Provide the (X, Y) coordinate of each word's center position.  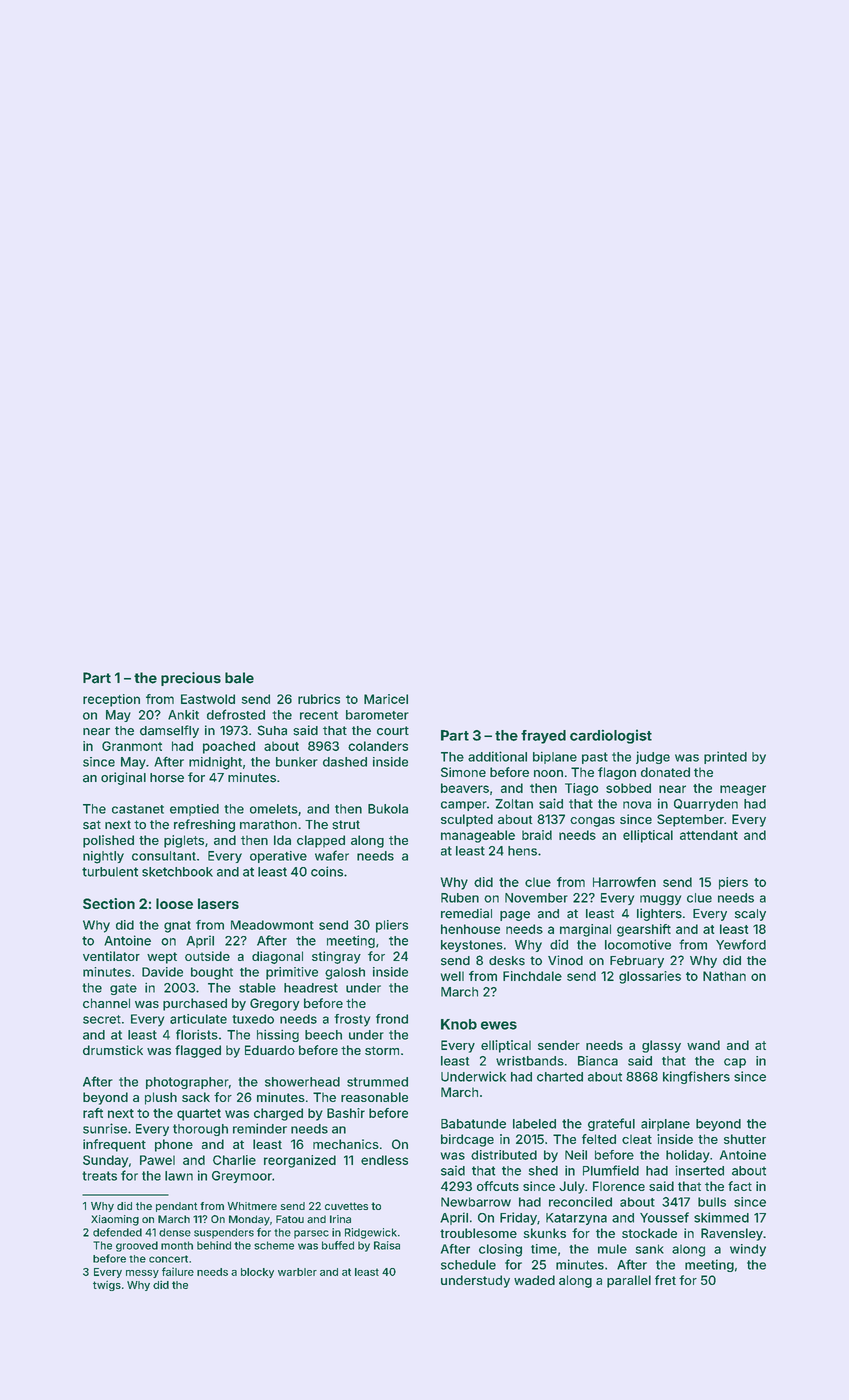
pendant (176, 1207)
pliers (392, 926)
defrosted (236, 714)
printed (725, 757)
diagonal (277, 957)
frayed (543, 737)
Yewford (741, 944)
